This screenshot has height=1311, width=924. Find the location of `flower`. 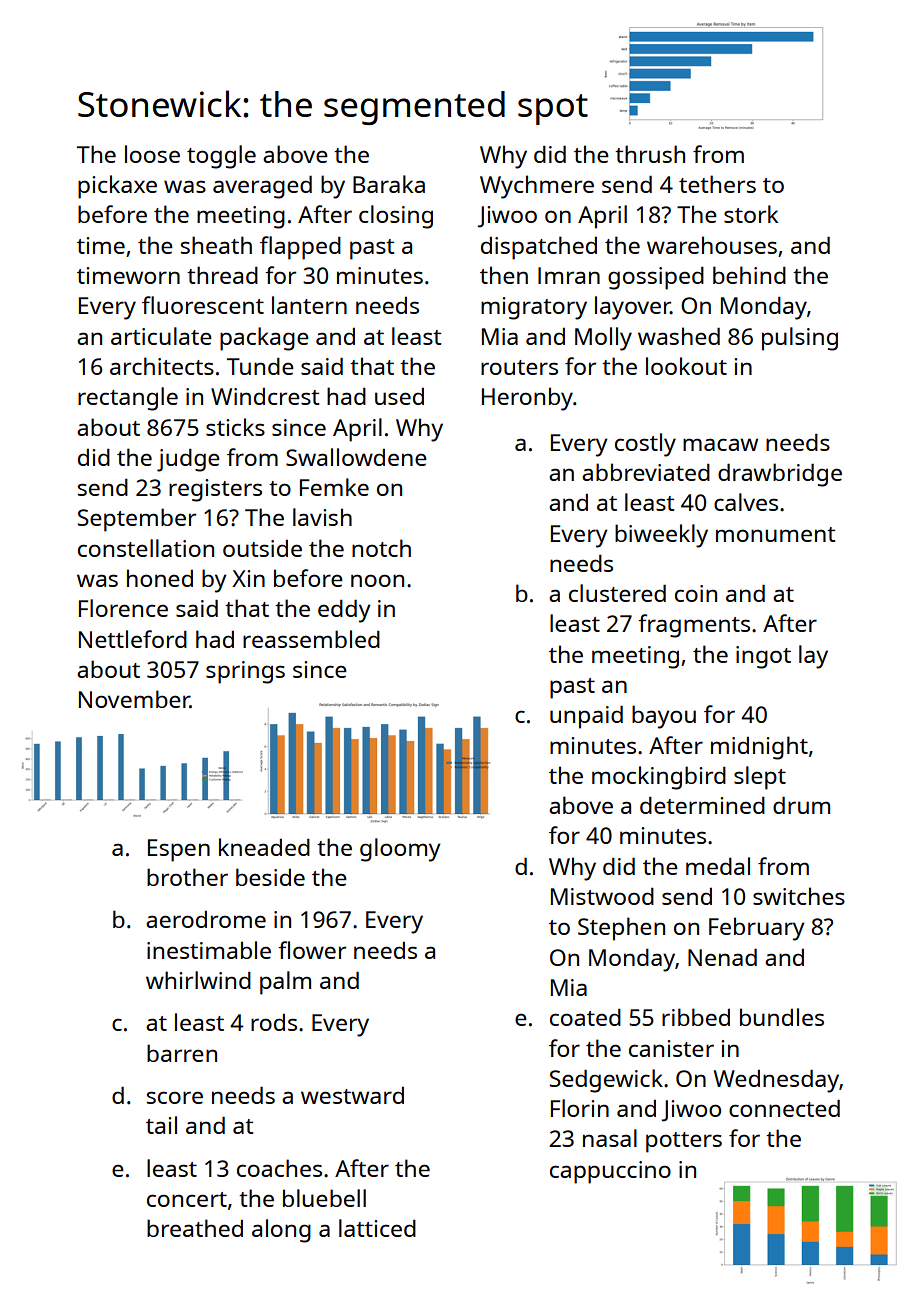

flower is located at coordinates (312, 950).
